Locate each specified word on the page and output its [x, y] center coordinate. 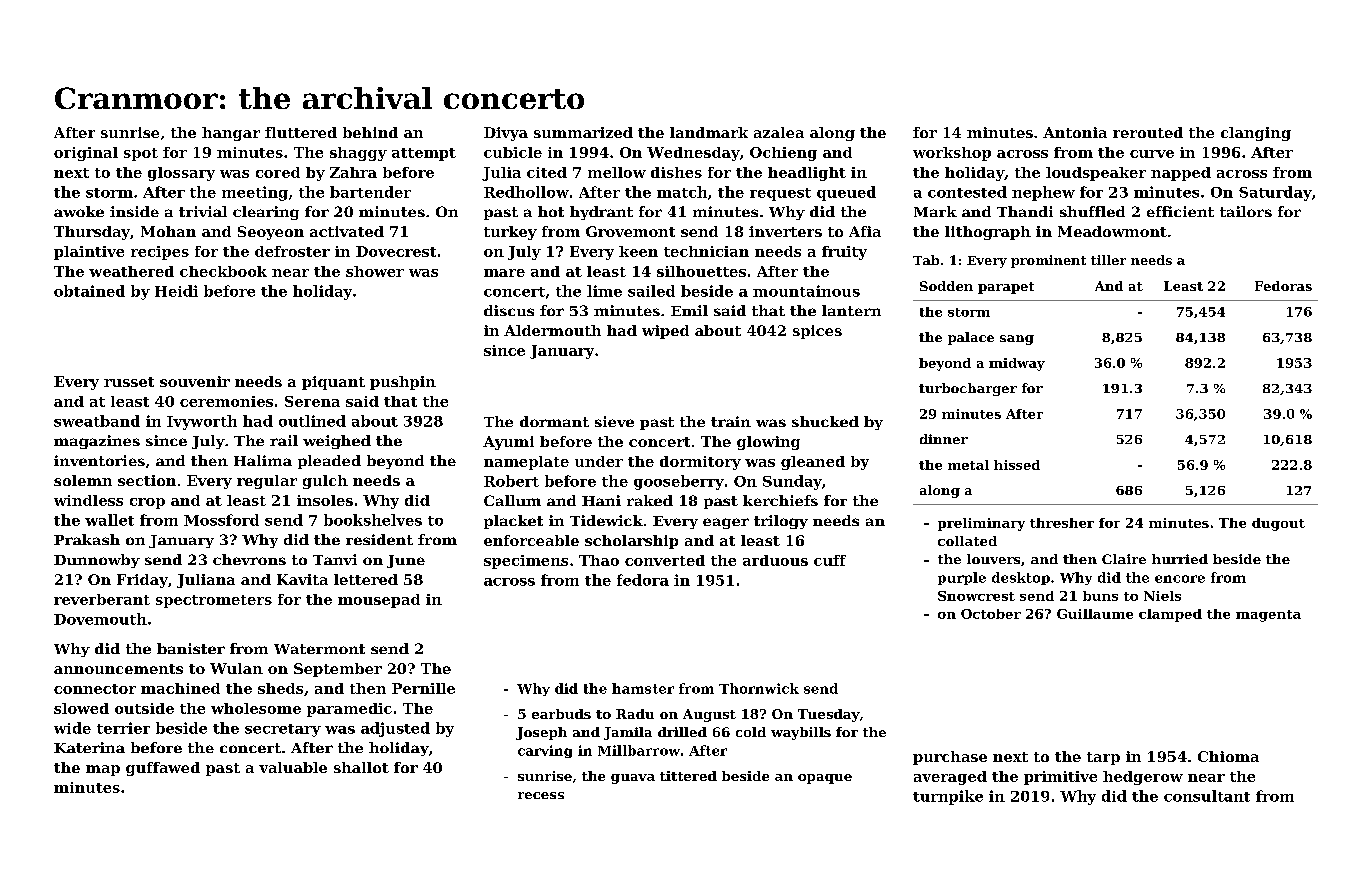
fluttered [301, 132]
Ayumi [508, 443]
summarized [583, 132]
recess [541, 795]
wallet [109, 520]
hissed [1017, 465]
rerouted [1148, 132]
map [103, 770]
